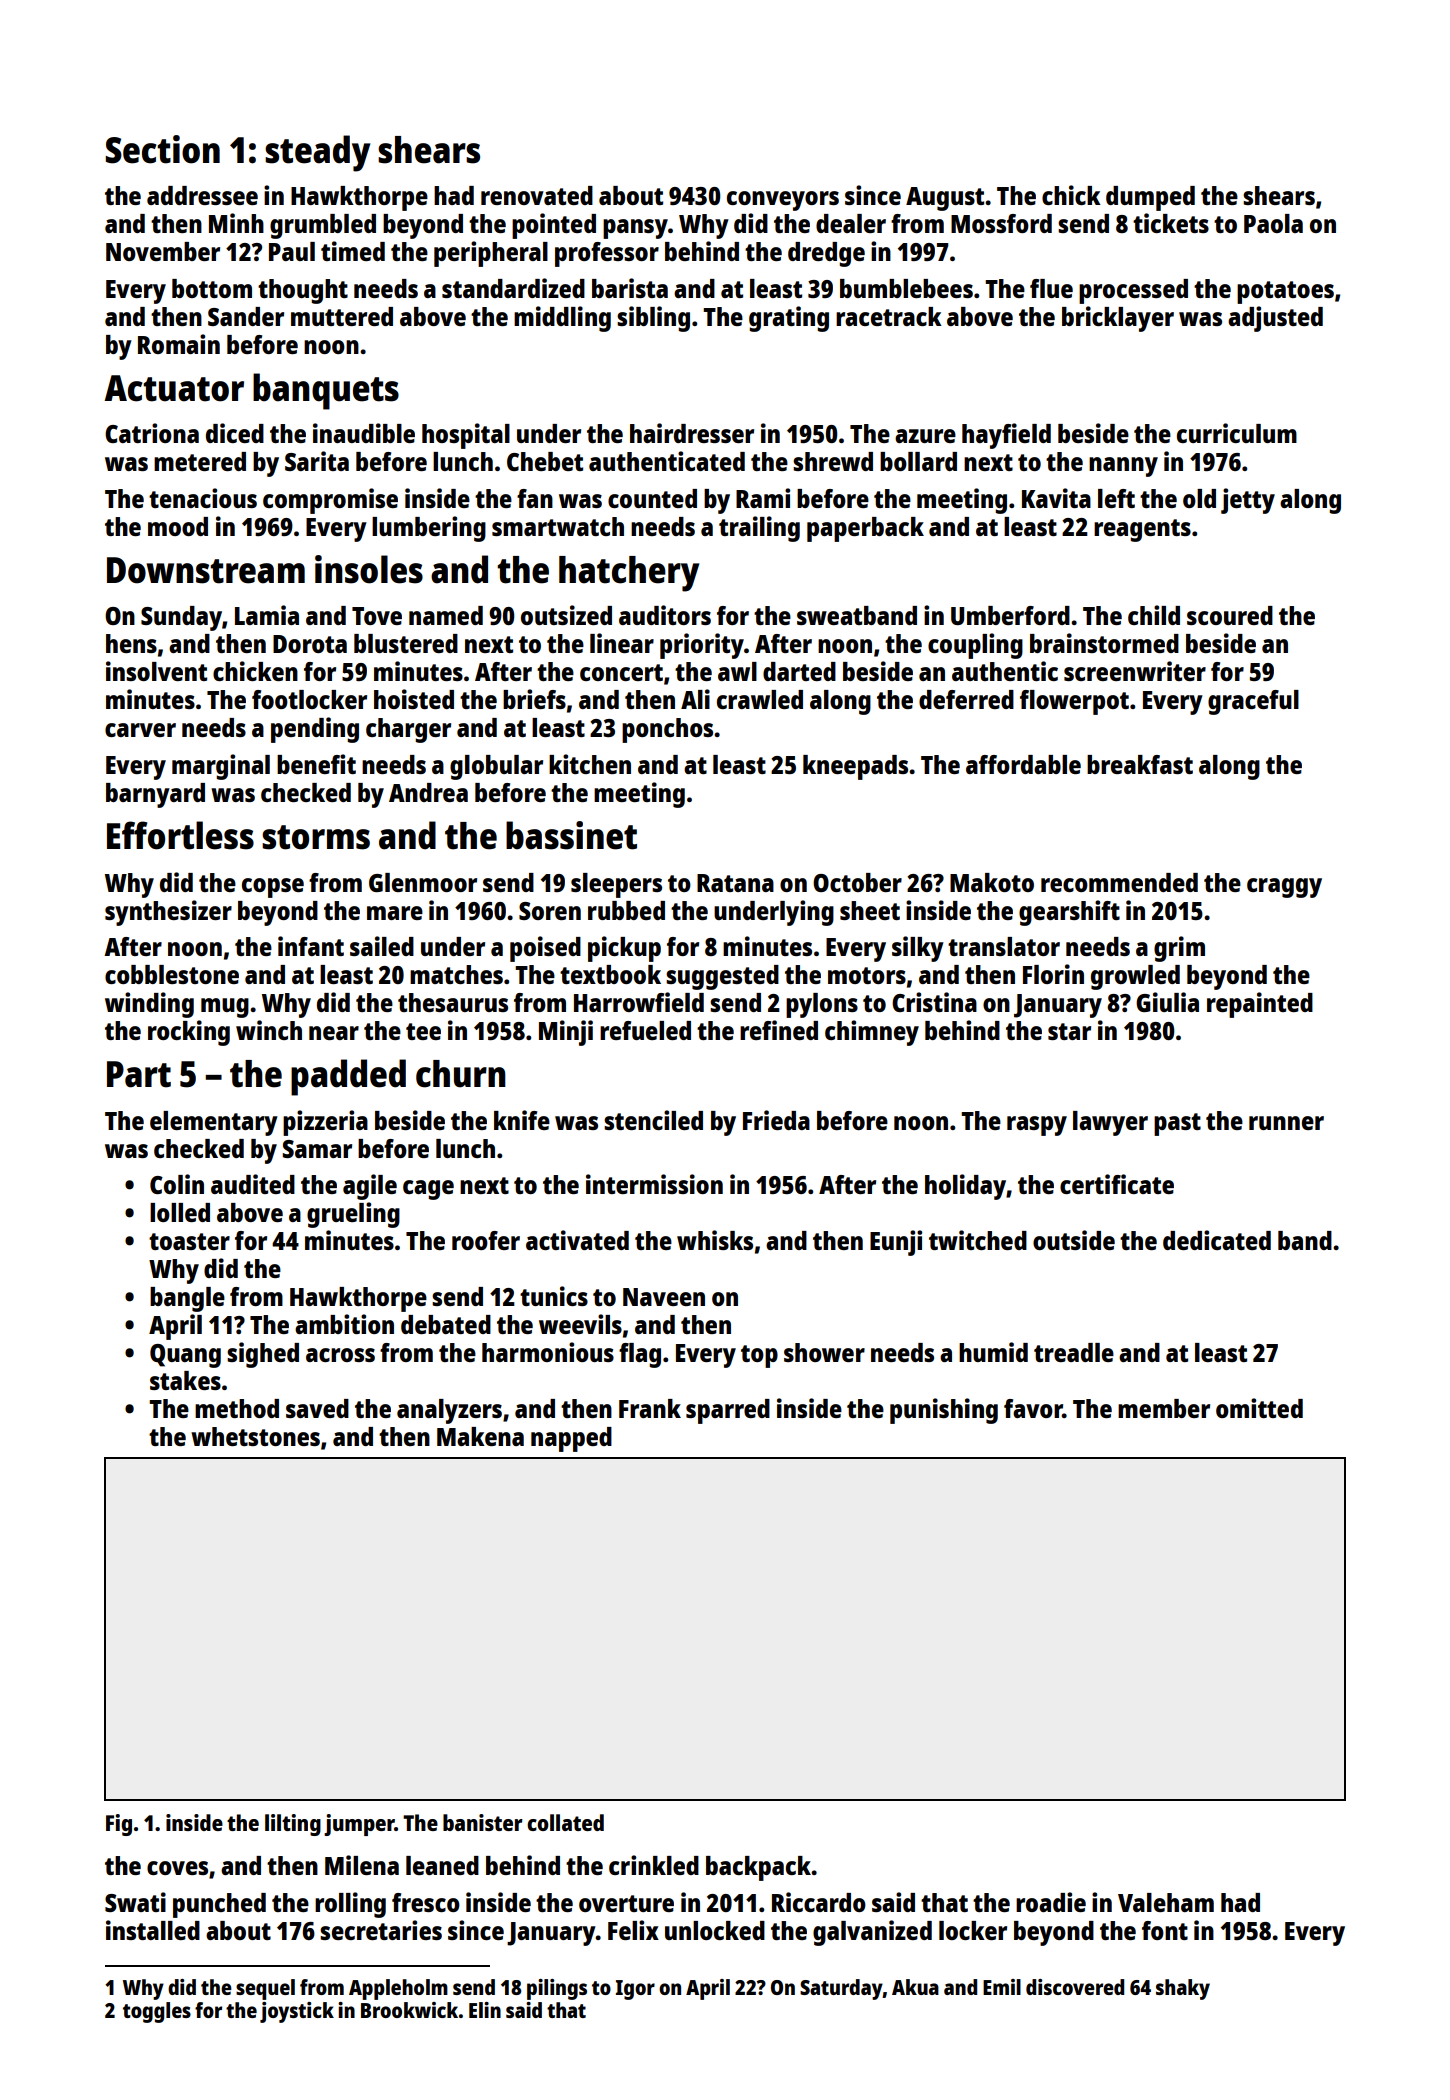 The image size is (1450, 2100). Describe the element at coordinates (1166, 1902) in the page. I see `Valeham` at that location.
